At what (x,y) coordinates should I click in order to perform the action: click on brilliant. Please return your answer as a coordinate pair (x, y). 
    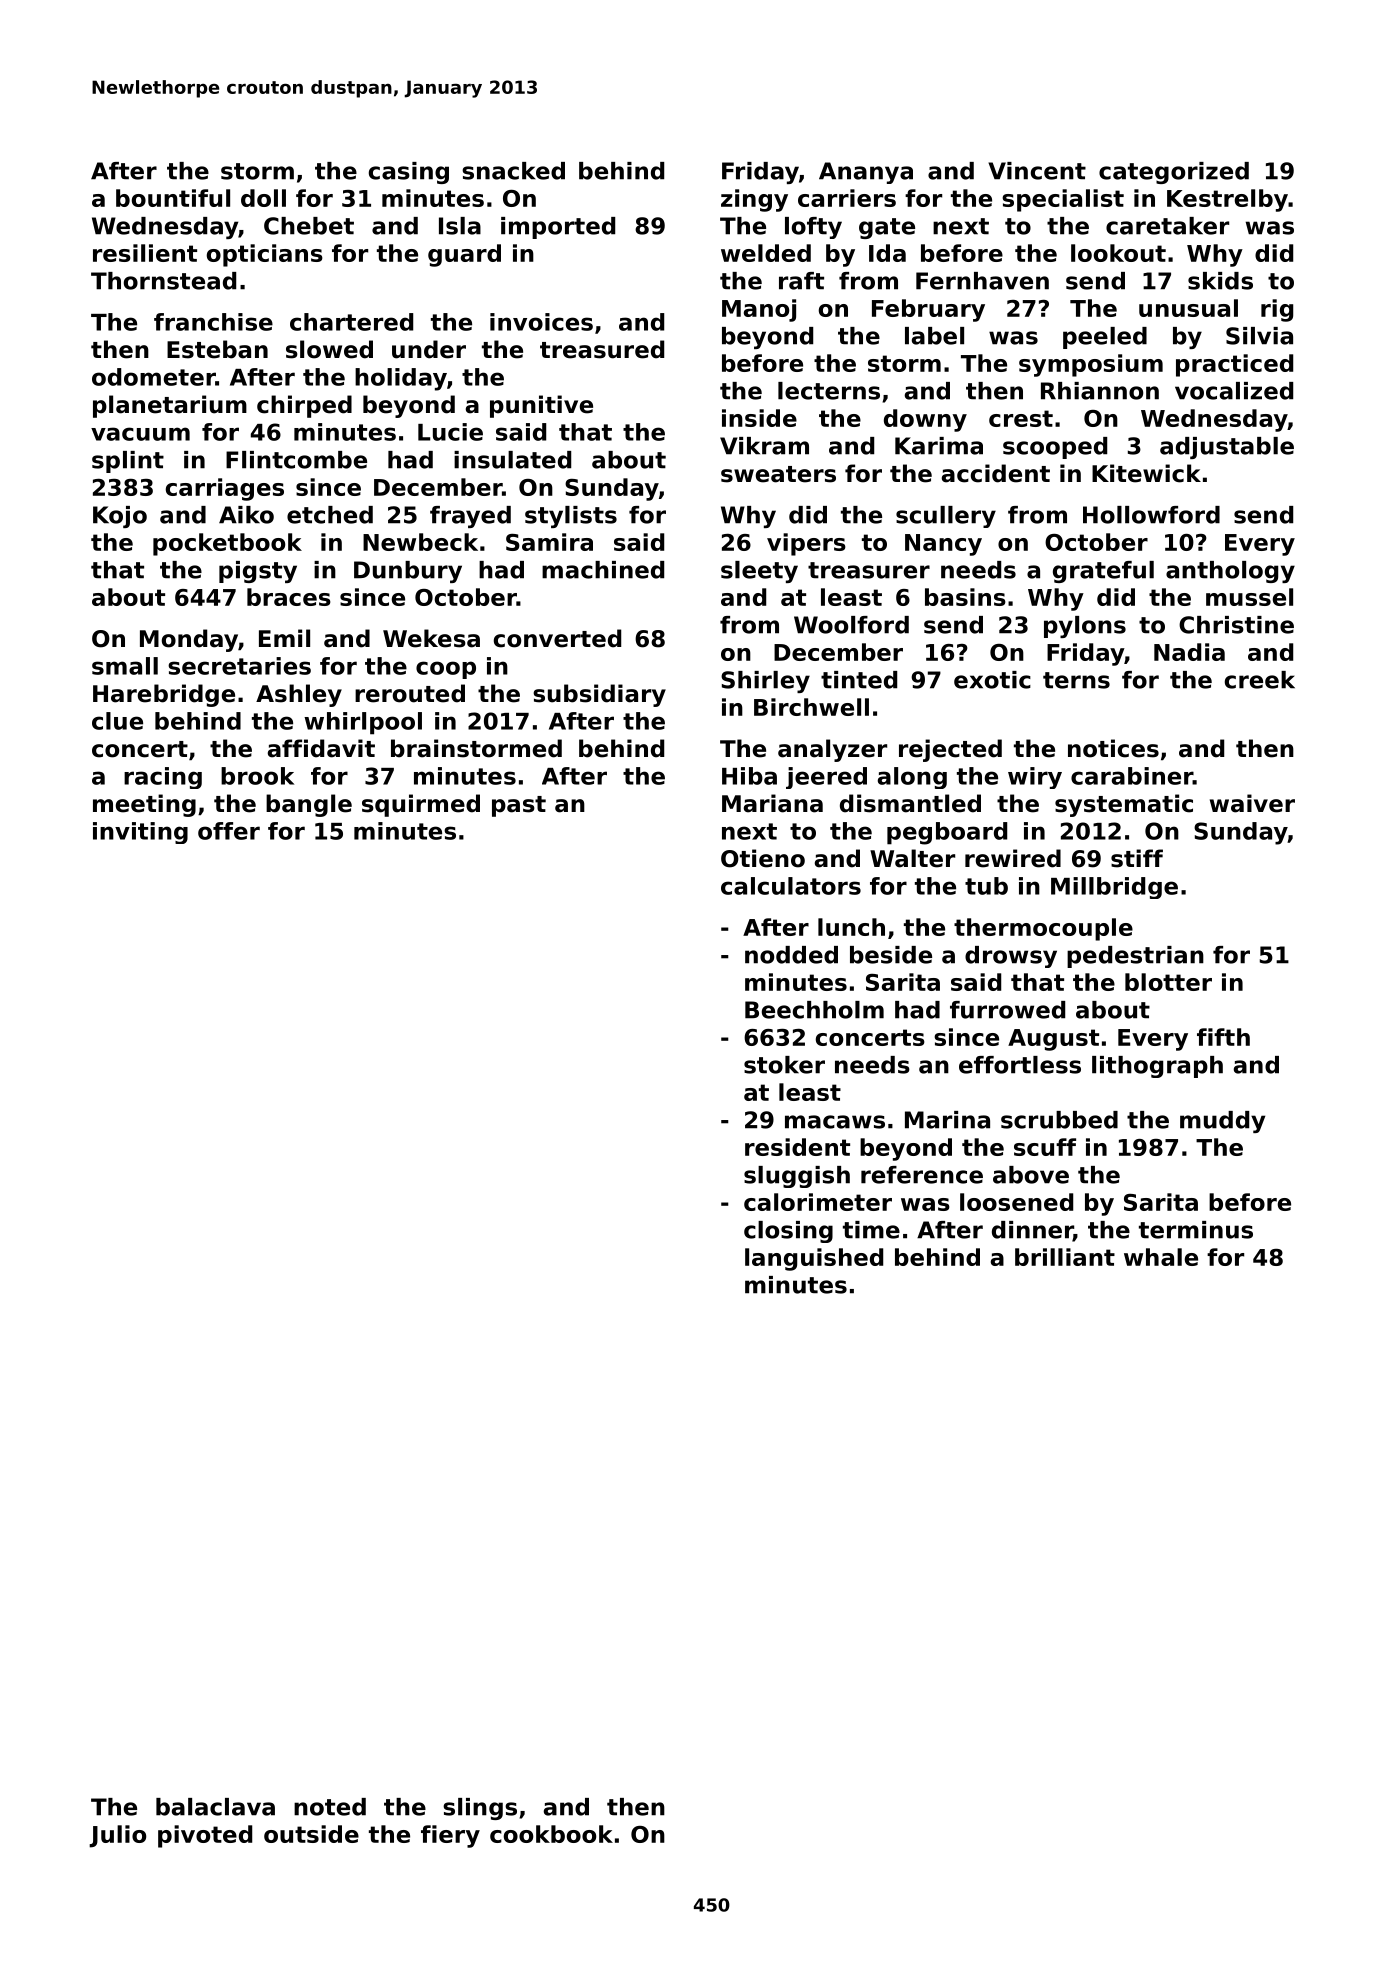
    Looking at the image, I should click on (1065, 1257).
